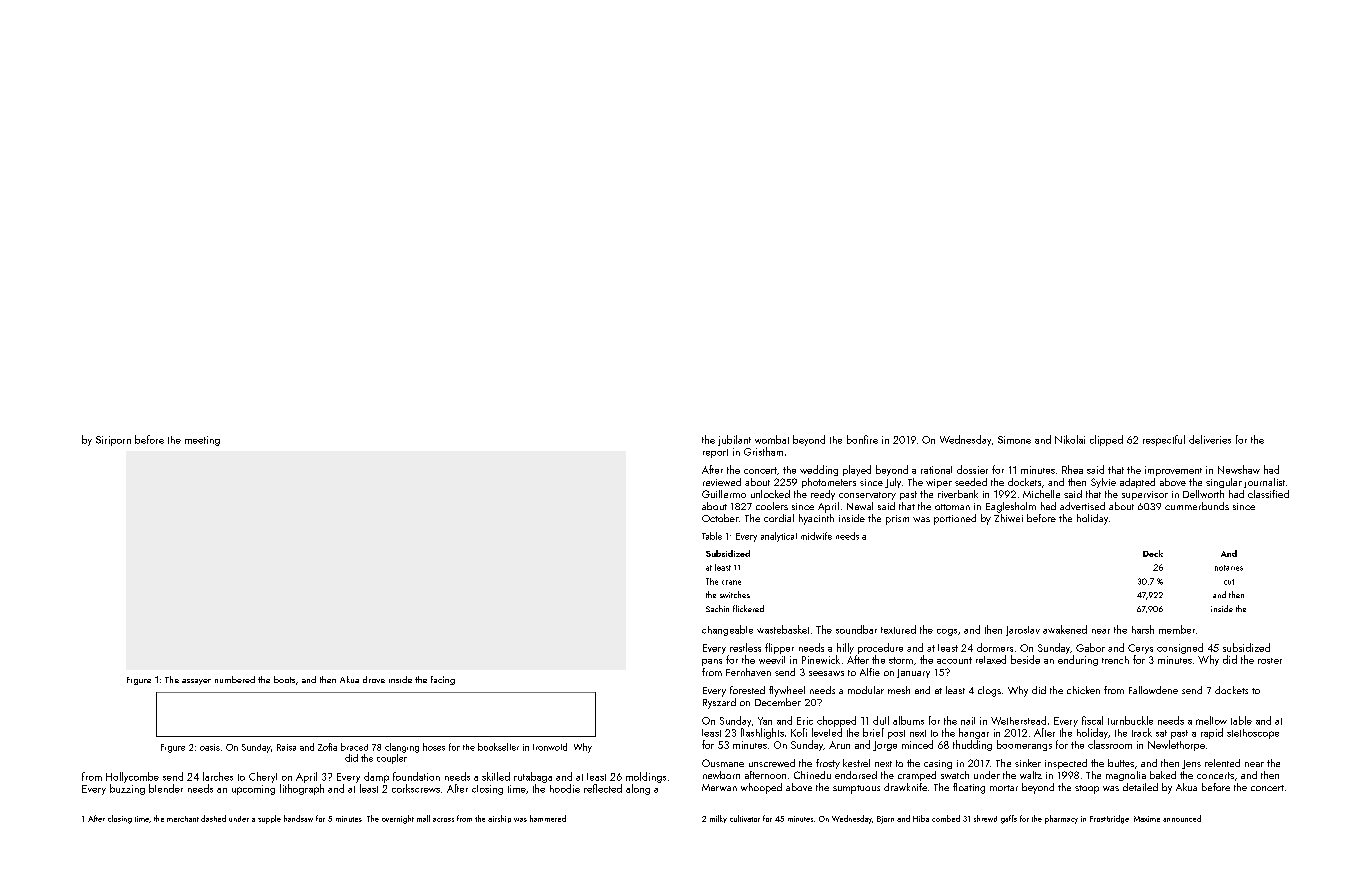 The width and height of the screenshot is (1372, 887). I want to click on report, so click(715, 453).
